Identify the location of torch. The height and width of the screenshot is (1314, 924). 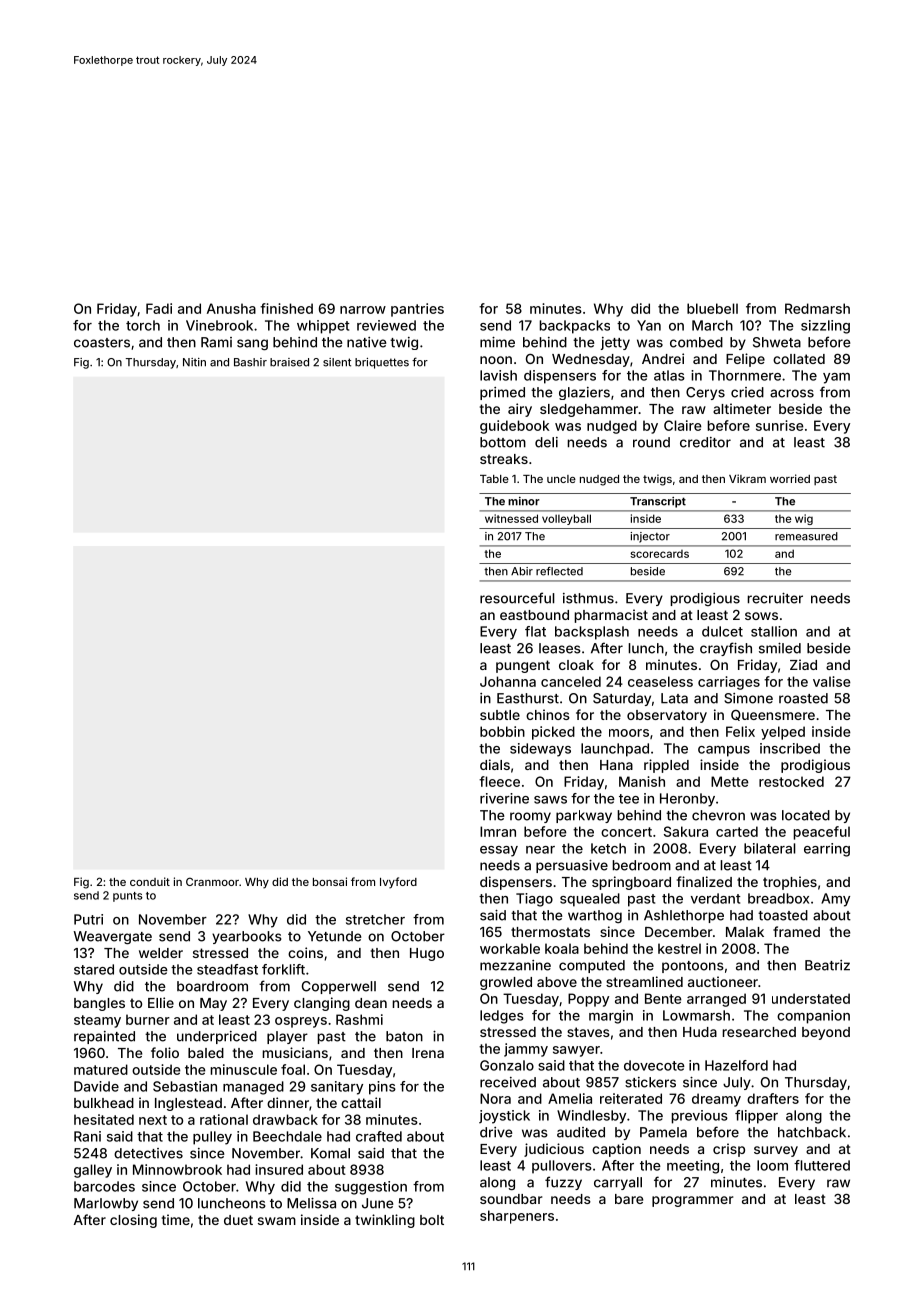
(143, 325).
